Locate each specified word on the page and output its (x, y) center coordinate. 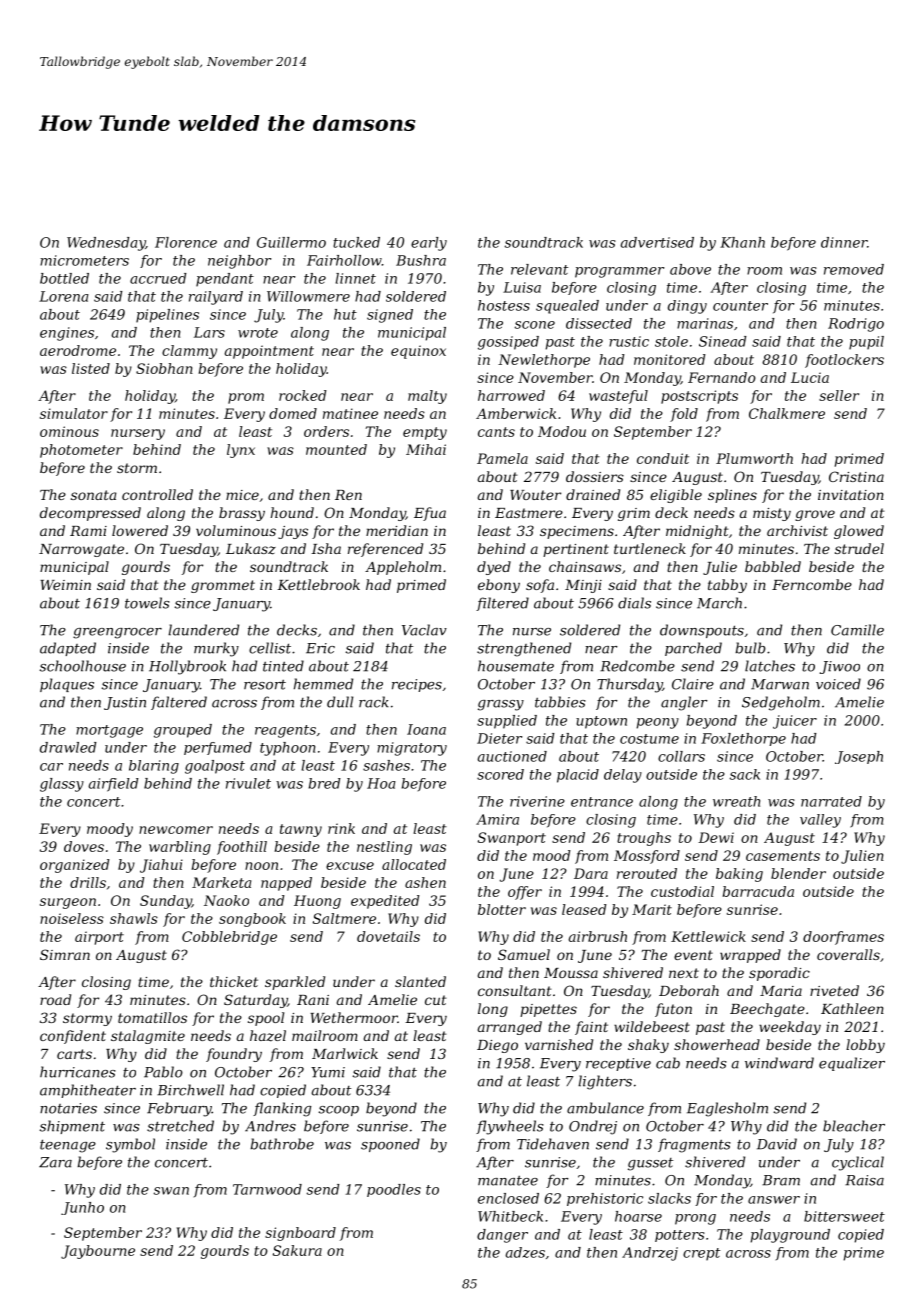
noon (261, 866)
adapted (68, 649)
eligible (676, 496)
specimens (577, 532)
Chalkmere (787, 413)
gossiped (508, 343)
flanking (282, 1109)
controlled (157, 494)
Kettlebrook (318, 584)
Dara (591, 873)
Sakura (297, 1250)
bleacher (854, 1126)
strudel (859, 548)
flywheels (510, 1127)
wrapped (750, 956)
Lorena (64, 296)
